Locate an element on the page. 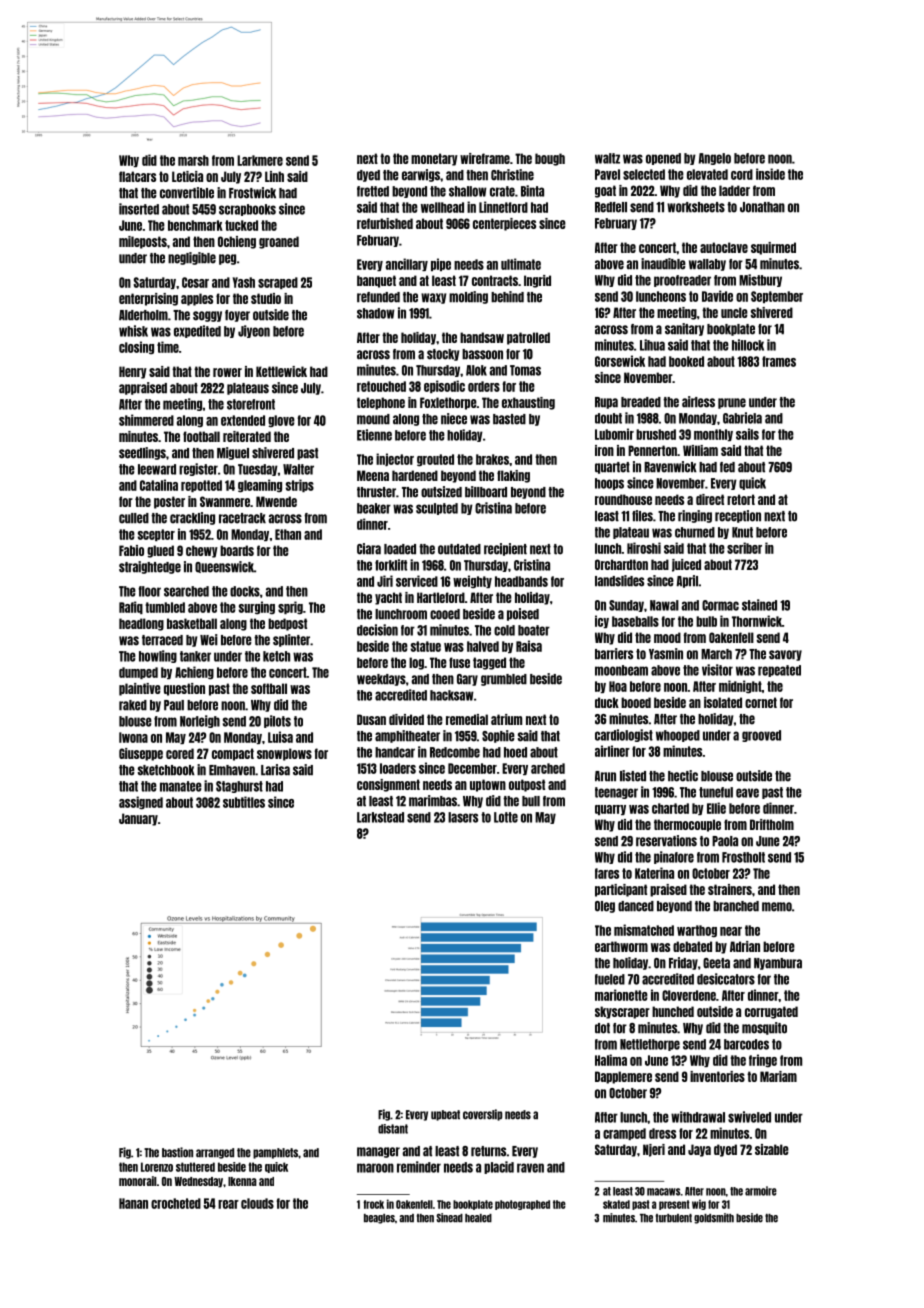 The image size is (924, 1308). Dapplemere is located at coordinates (623, 1077).
